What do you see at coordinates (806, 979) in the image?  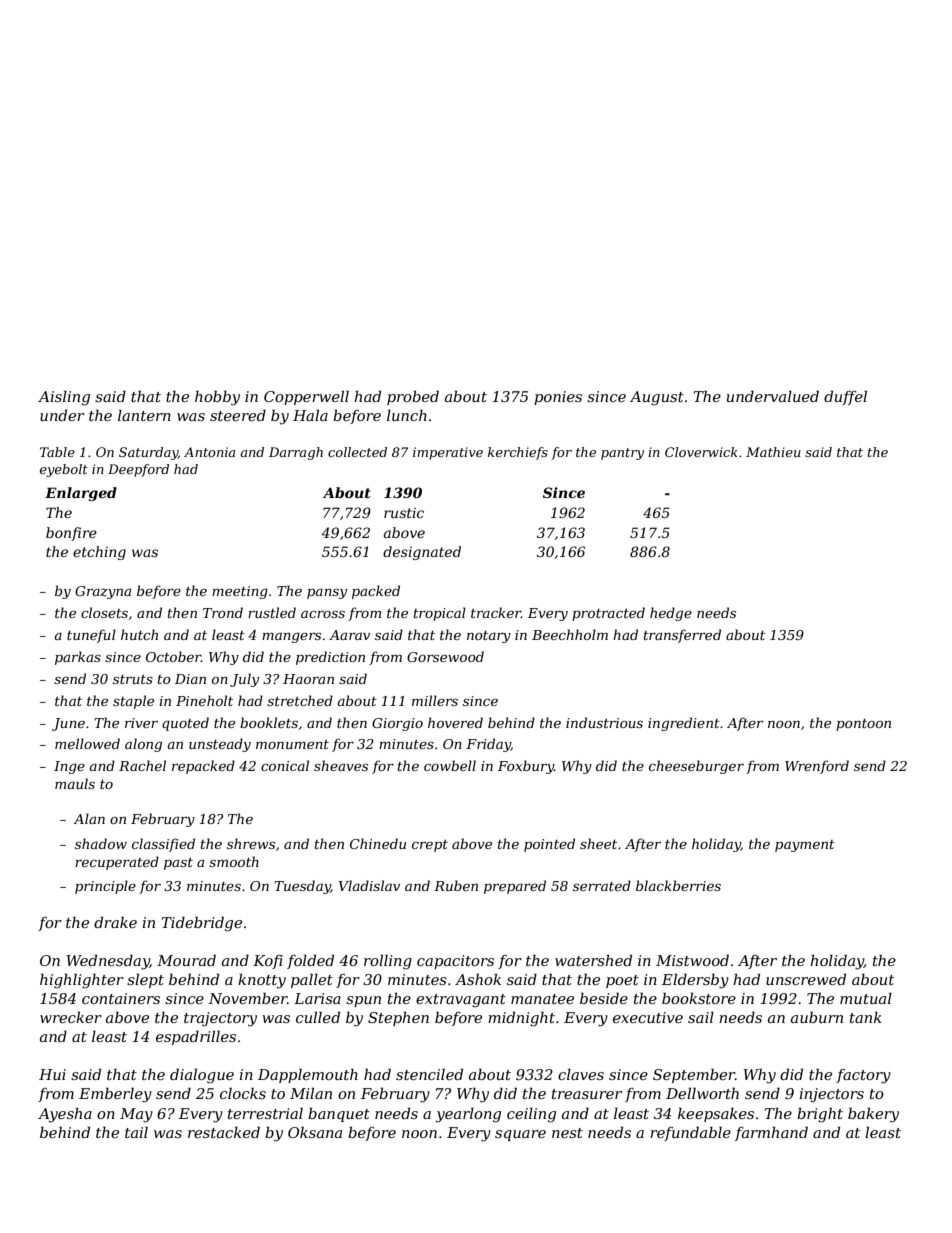 I see `unscrewed` at bounding box center [806, 979].
